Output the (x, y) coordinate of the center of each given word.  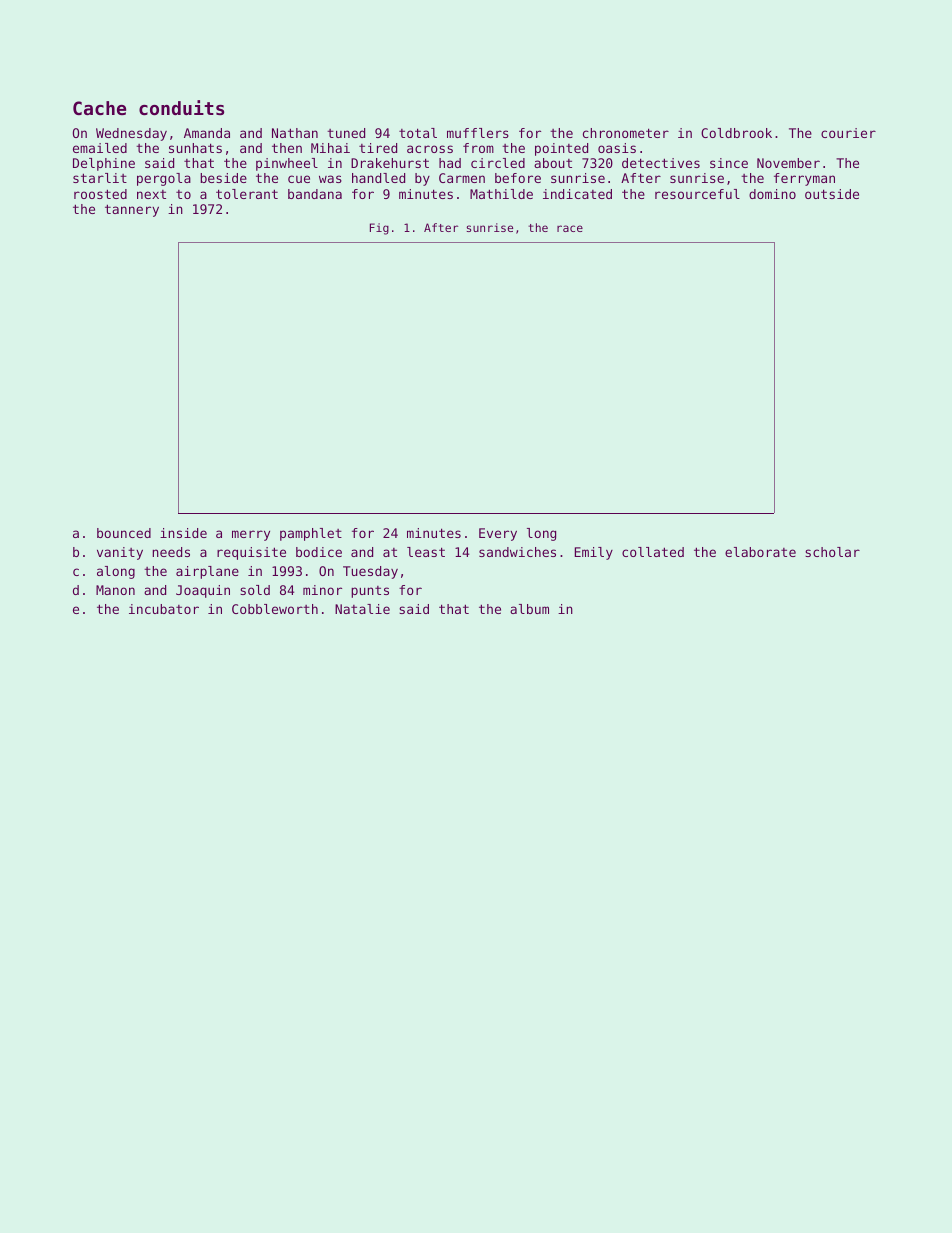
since (729, 163)
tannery (132, 210)
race (570, 228)
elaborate (760, 552)
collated (653, 552)
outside (832, 194)
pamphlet (311, 534)
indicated (577, 194)
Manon (115, 590)
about (553, 163)
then (287, 148)
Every (498, 534)
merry (251, 535)
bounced (124, 533)
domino (772, 194)
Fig (379, 229)
